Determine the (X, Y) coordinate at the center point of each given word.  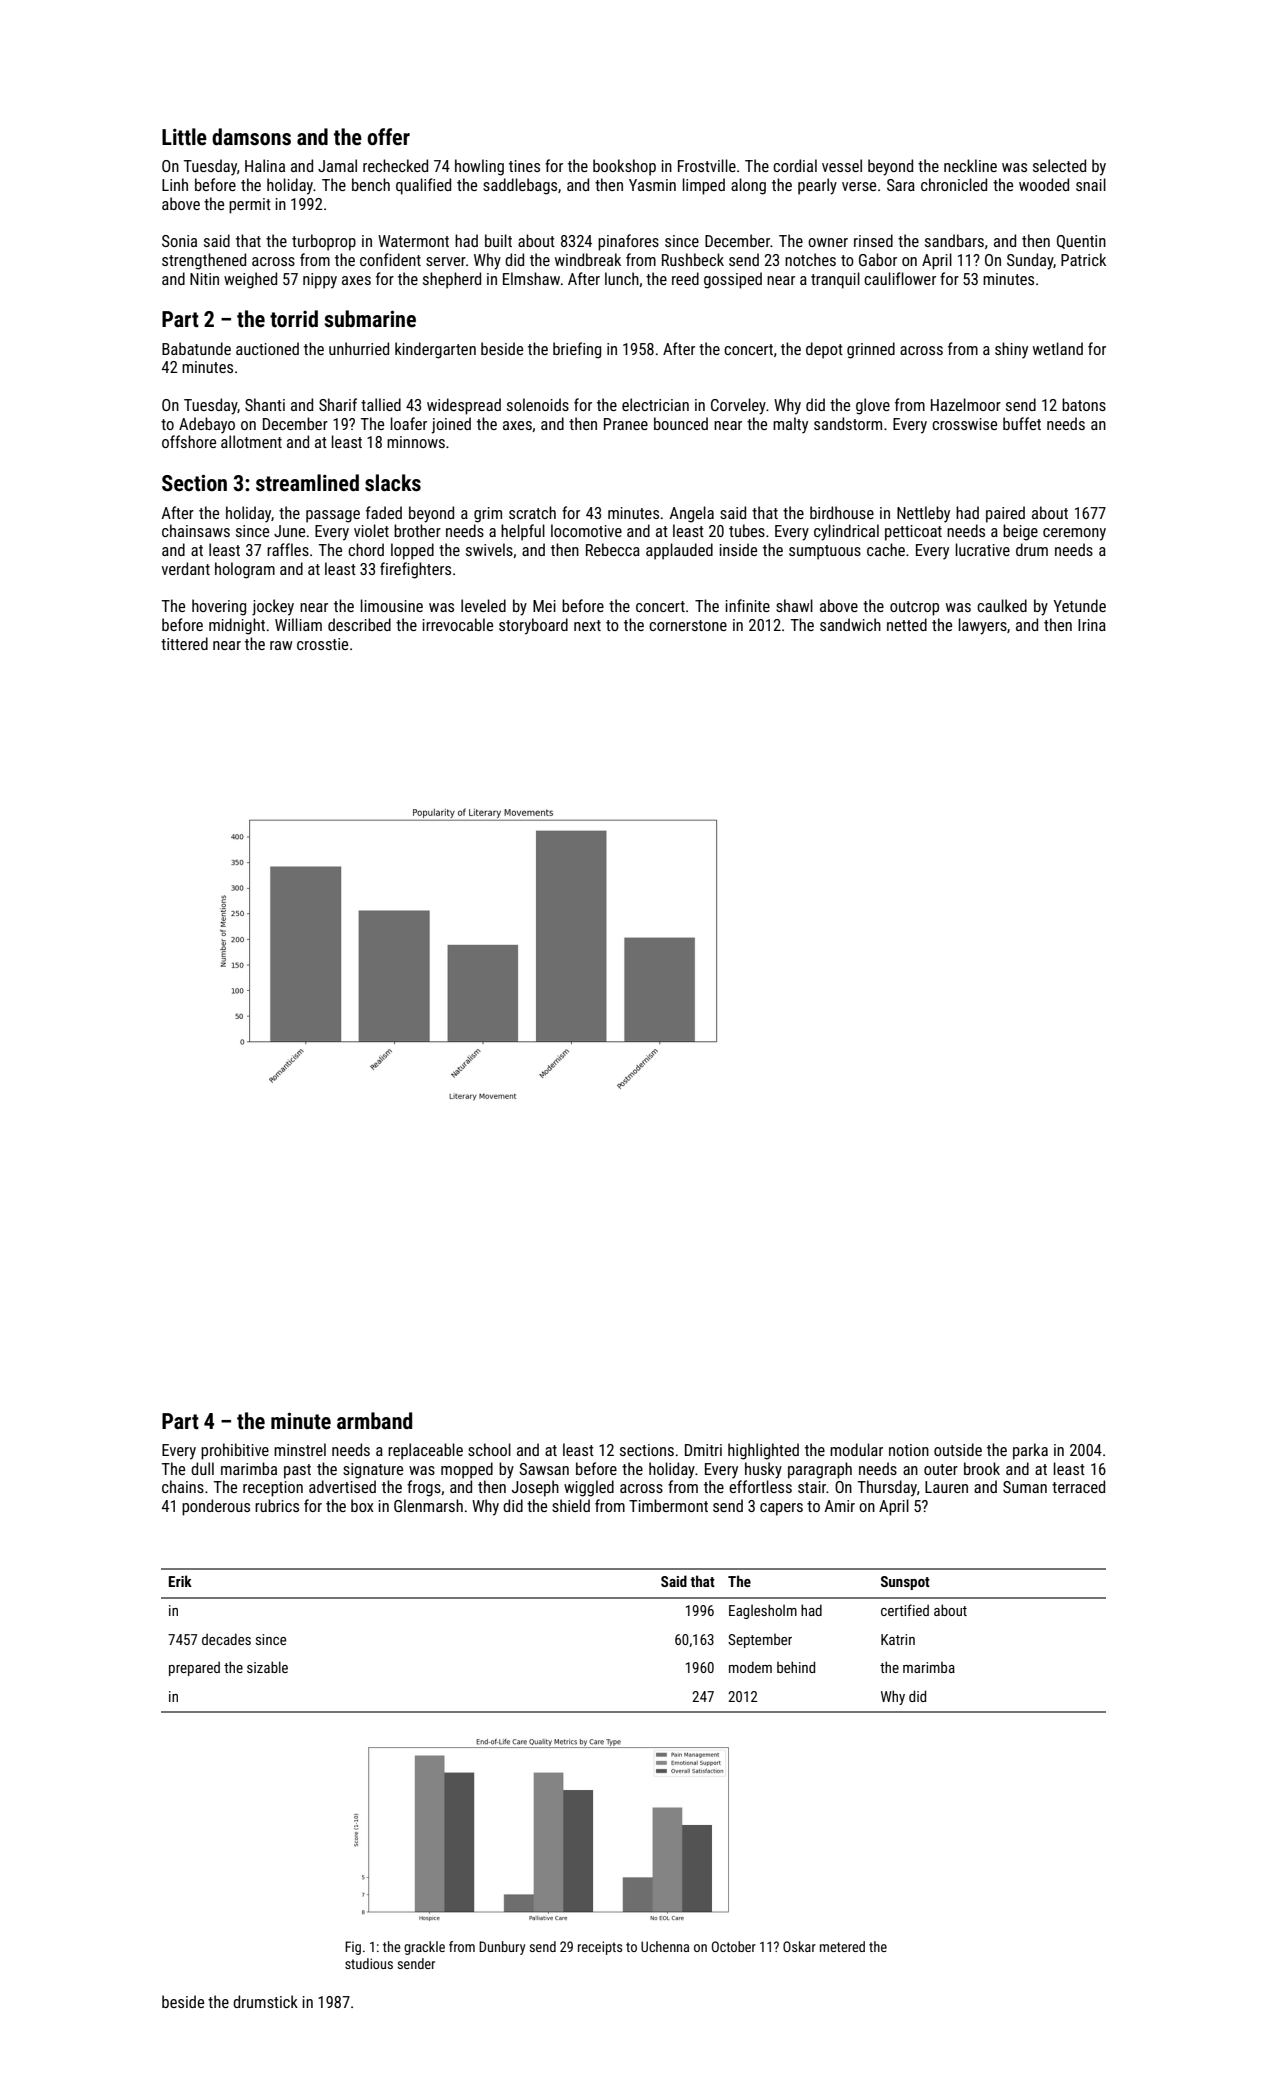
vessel (842, 165)
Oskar (799, 1946)
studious (369, 1963)
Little (184, 137)
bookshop (624, 167)
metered (842, 1946)
